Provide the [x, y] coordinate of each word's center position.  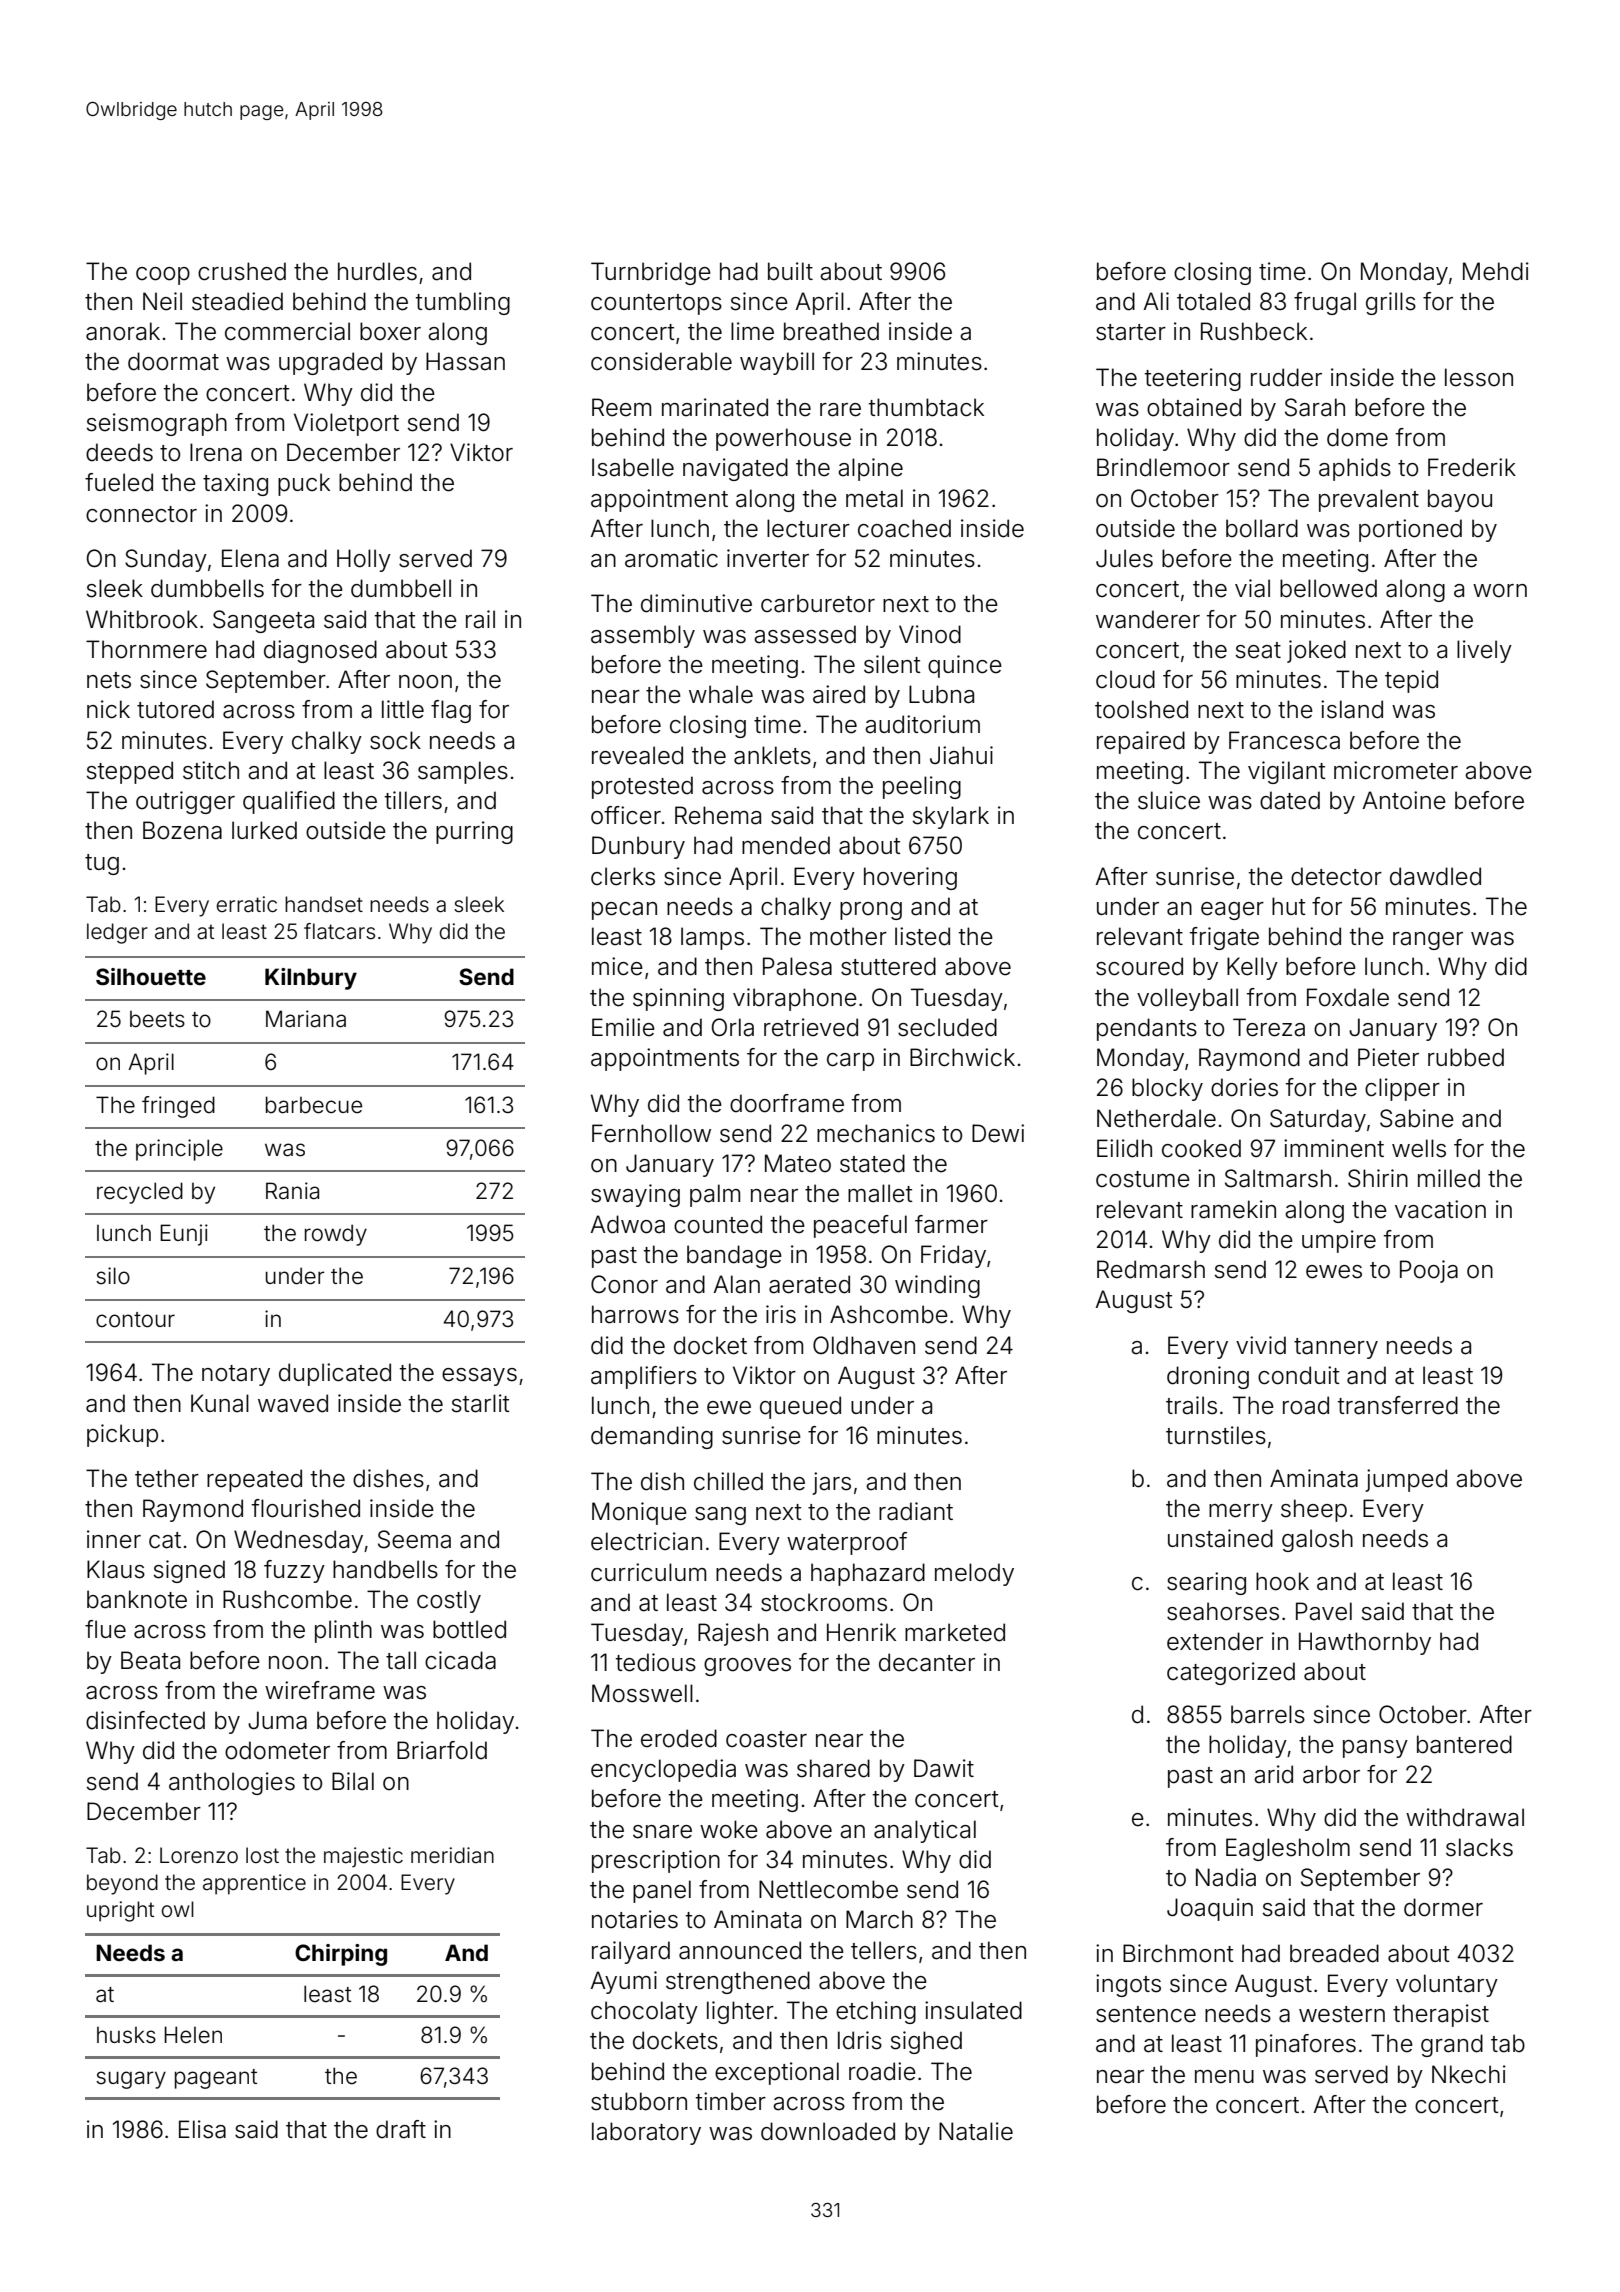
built [790, 271]
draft [401, 2129]
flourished [306, 1508]
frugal [1325, 303]
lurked [264, 830]
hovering [910, 878]
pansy [1375, 1749]
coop [163, 276]
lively [1484, 651]
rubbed [1466, 1057]
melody [974, 1574]
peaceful [860, 1226]
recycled [140, 1193]
